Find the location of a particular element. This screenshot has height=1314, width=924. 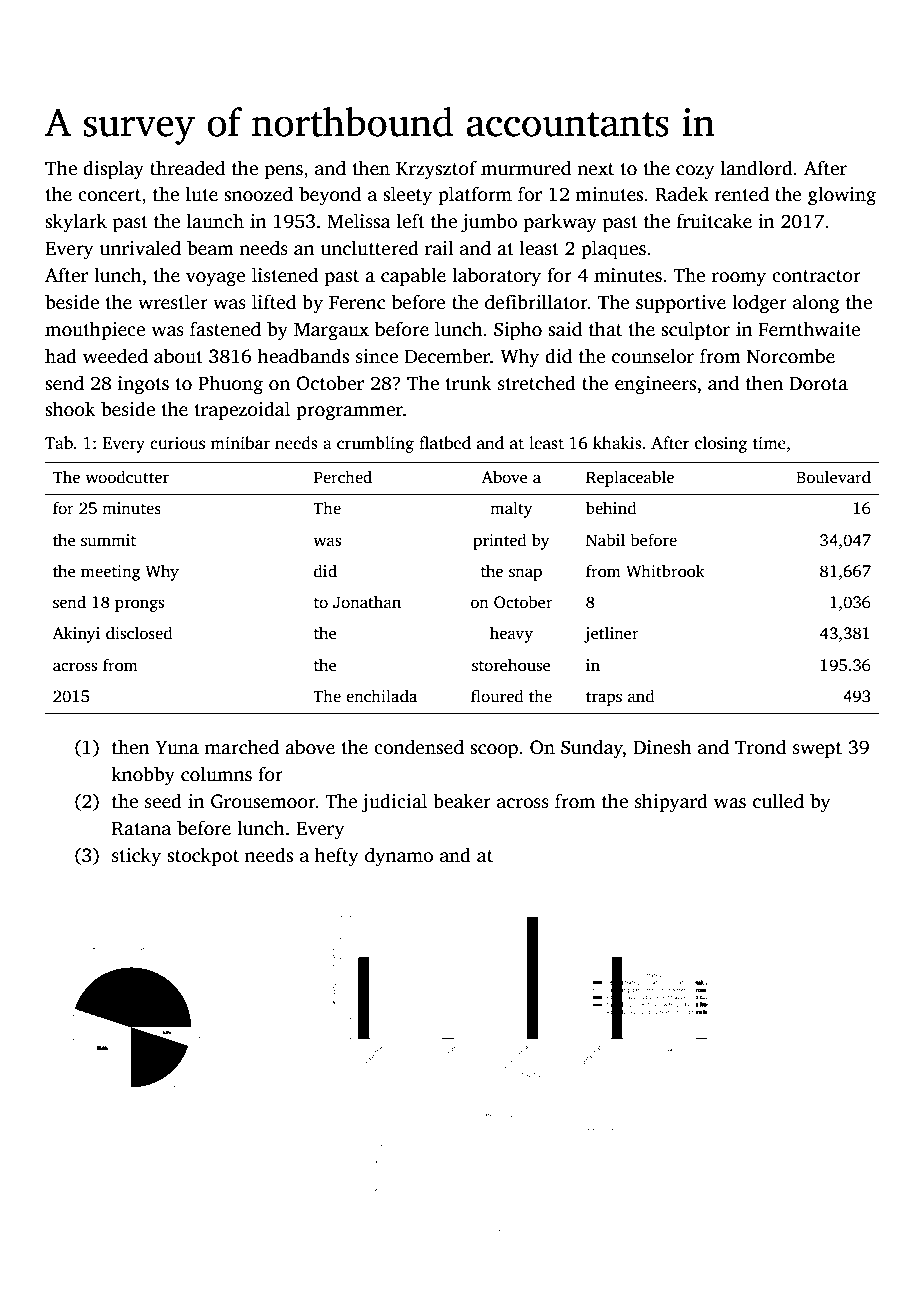

prongs is located at coordinates (139, 605).
